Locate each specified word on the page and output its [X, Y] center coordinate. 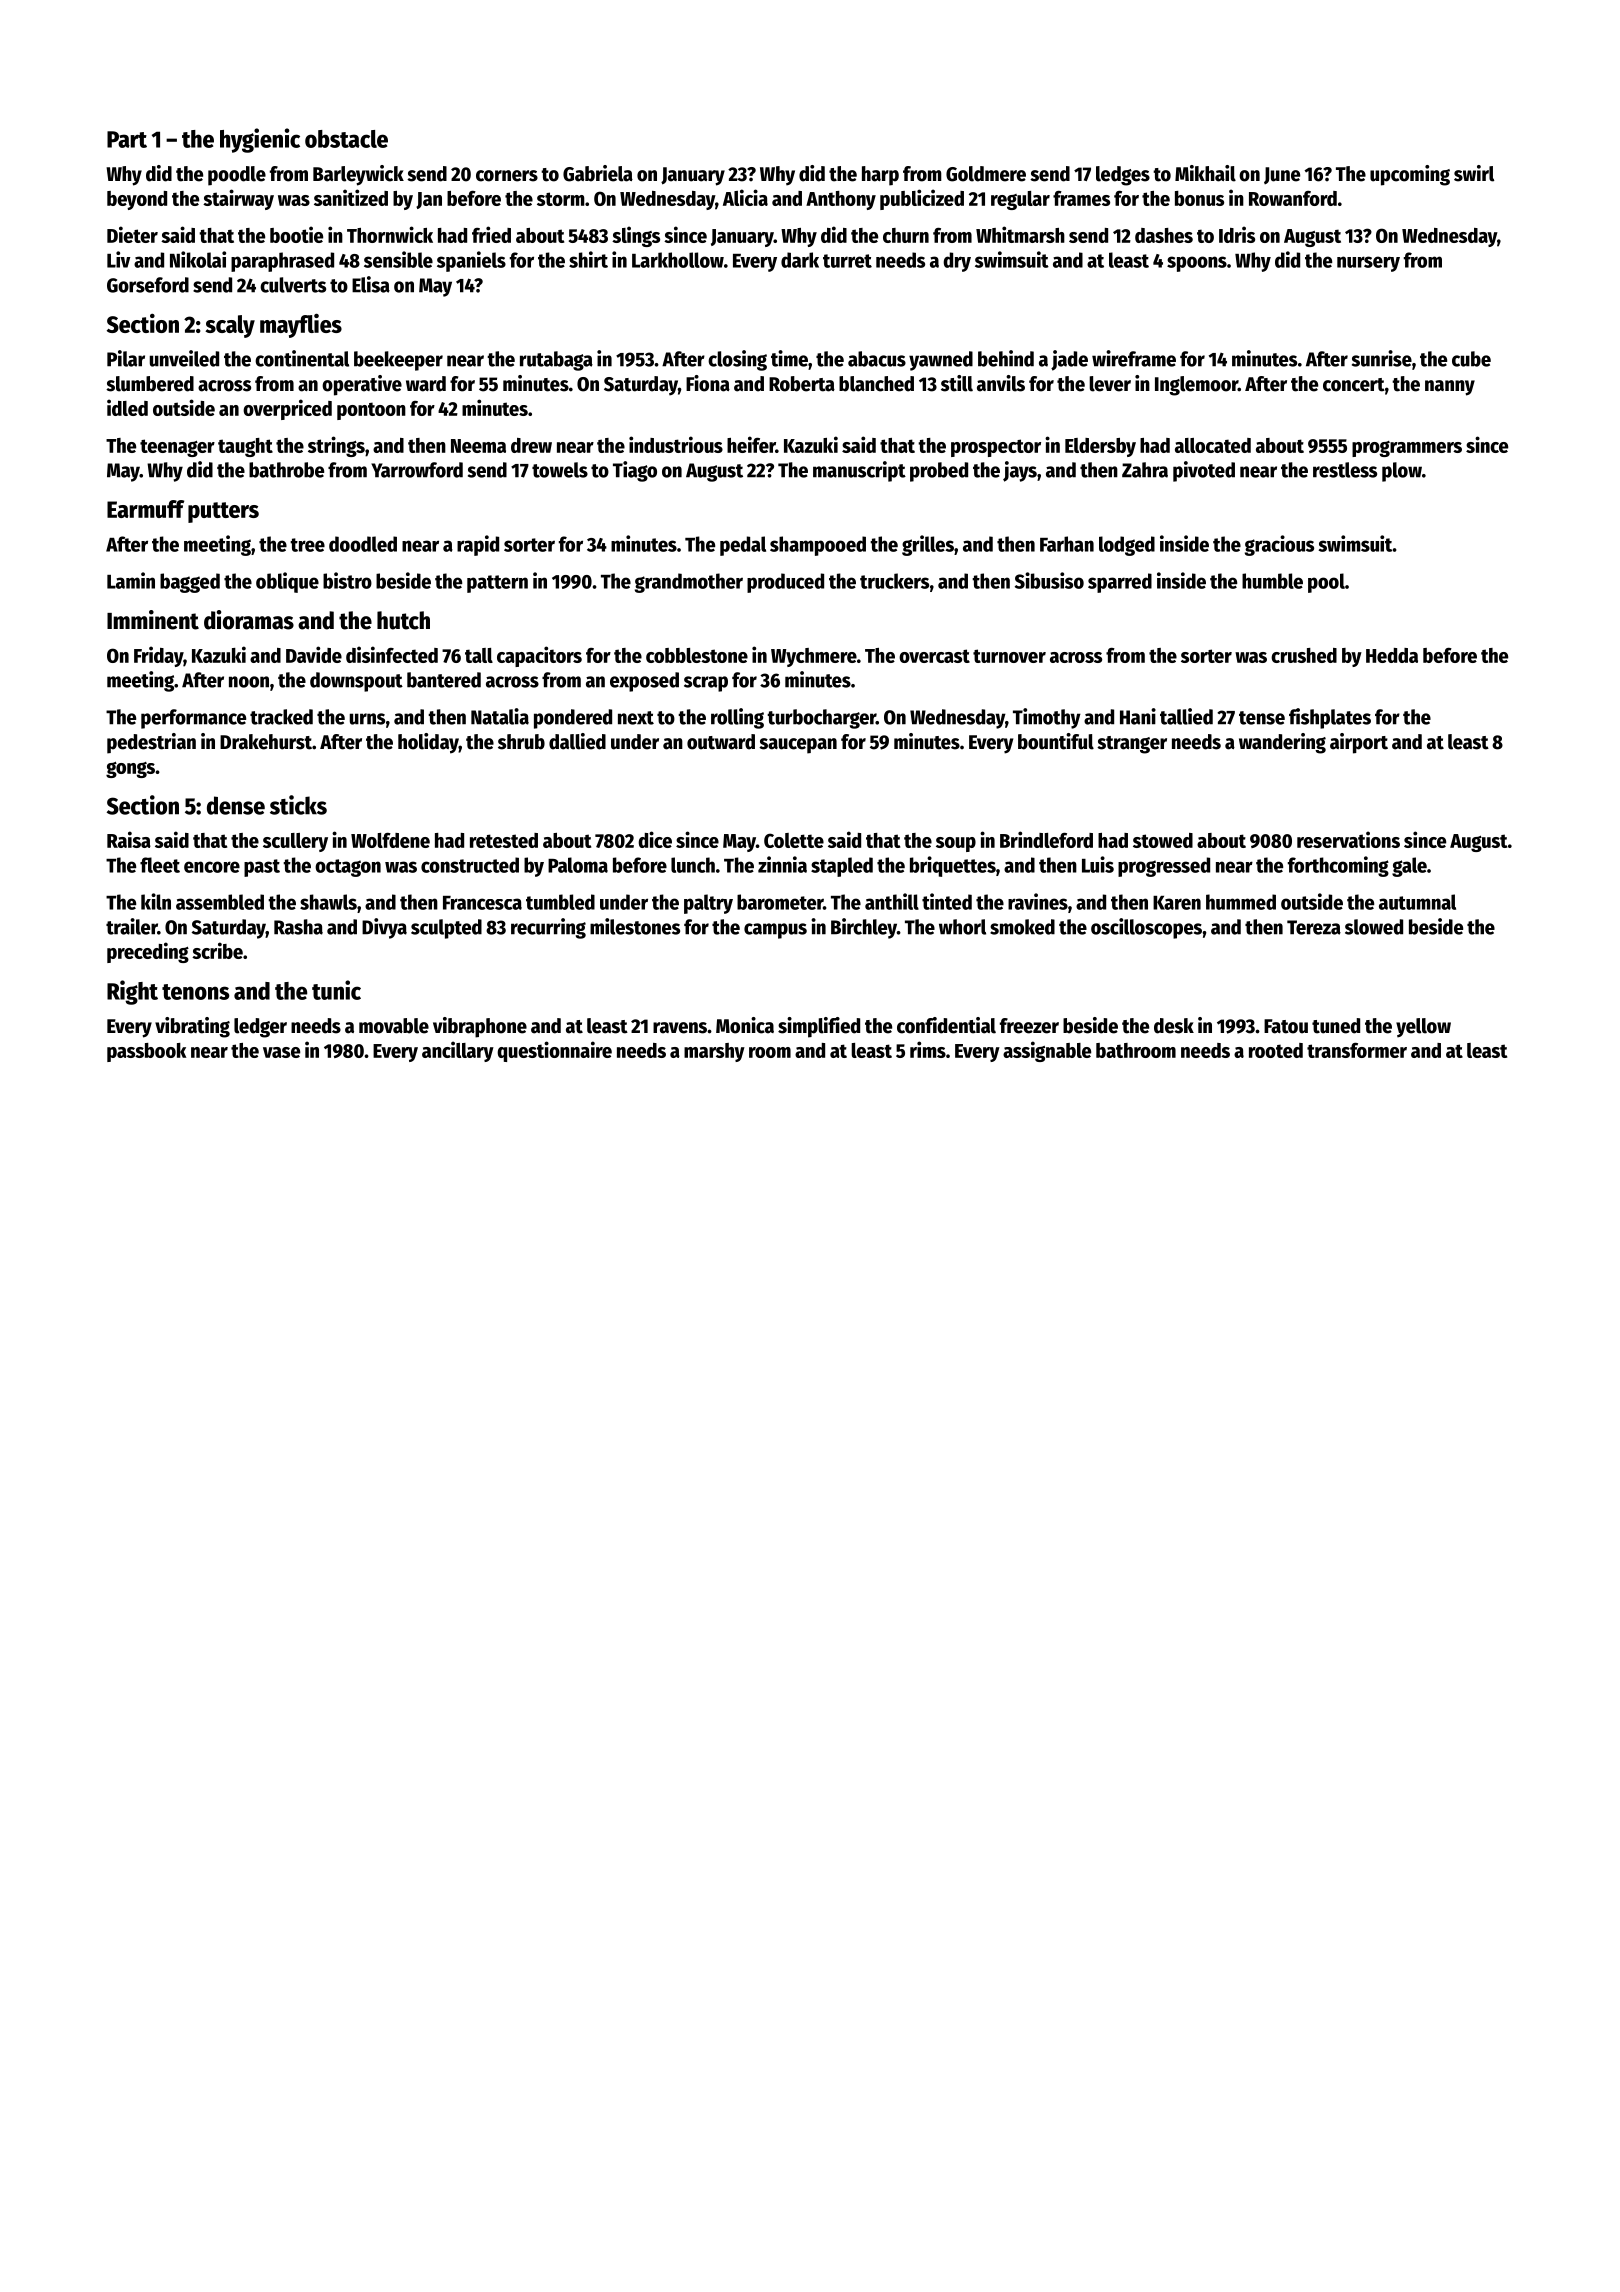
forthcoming [1338, 866]
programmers [1407, 449]
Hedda [1392, 655]
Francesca [482, 903]
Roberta [802, 384]
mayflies [301, 325]
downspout [356, 682]
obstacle [346, 139]
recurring [548, 928]
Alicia [745, 197]
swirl [1474, 173]
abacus [877, 359]
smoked [1022, 927]
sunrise [1382, 358]
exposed [644, 682]
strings [336, 446]
